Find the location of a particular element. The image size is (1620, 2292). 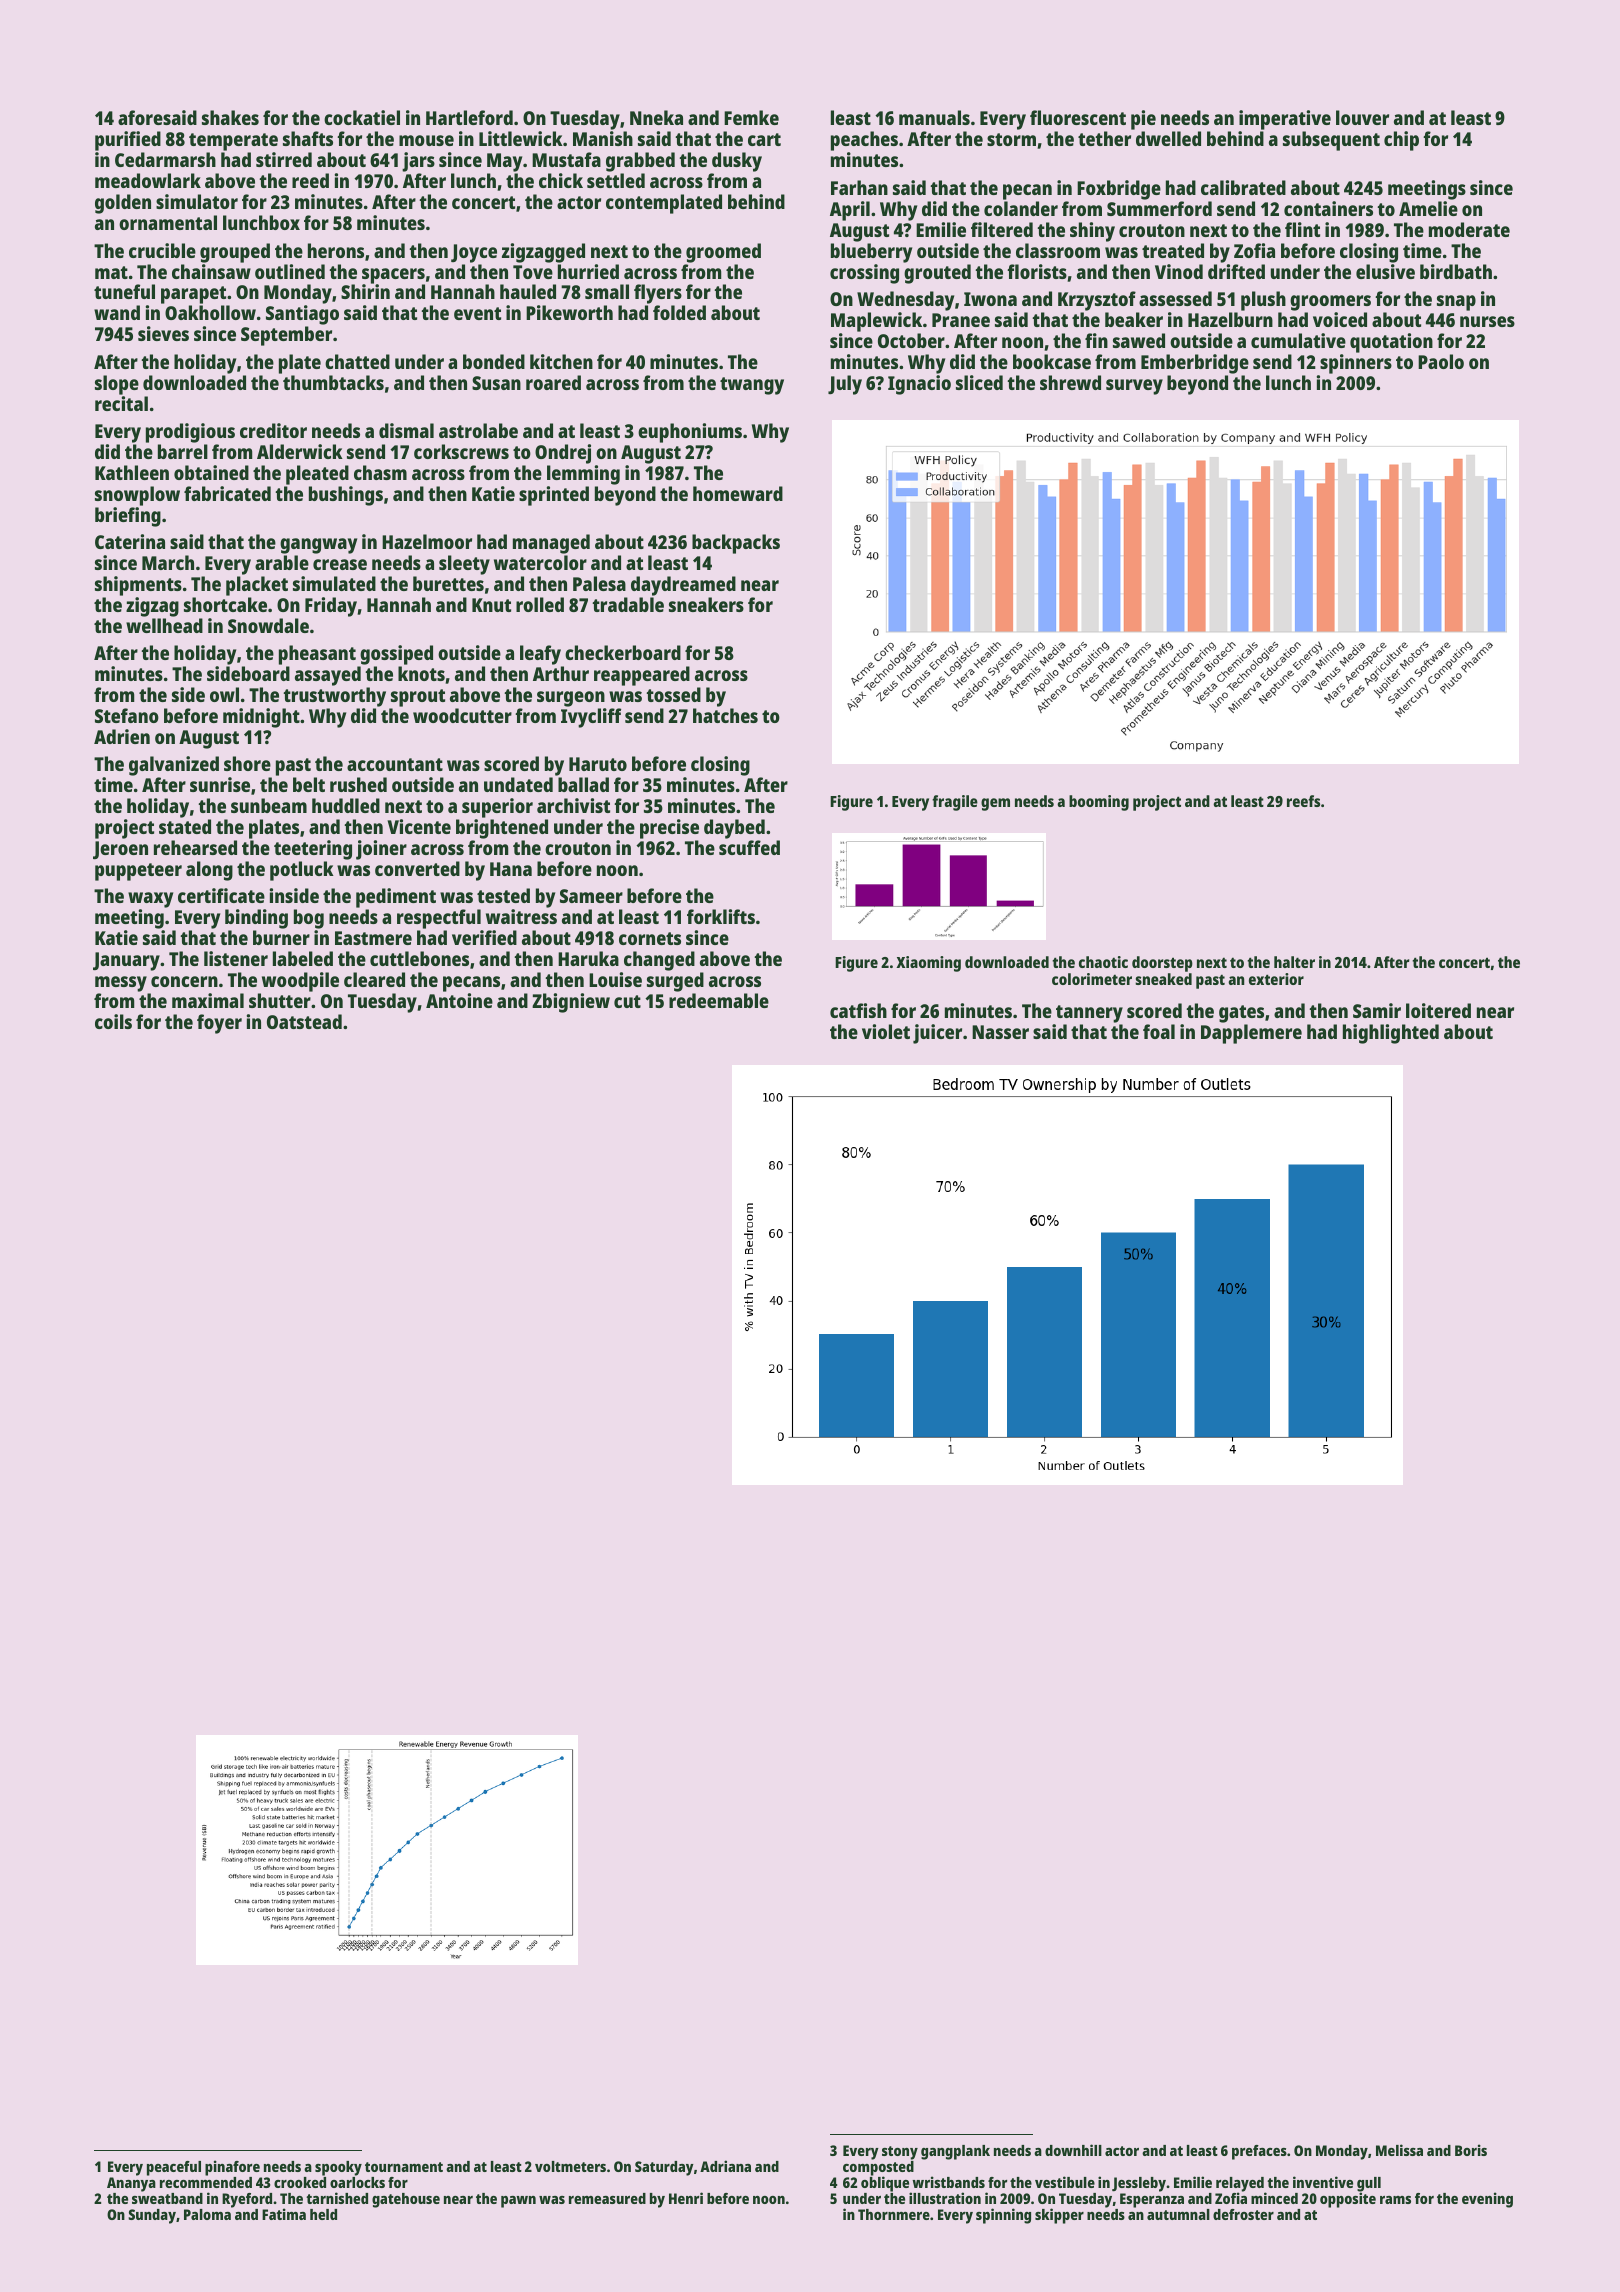

shakes is located at coordinates (230, 117).
